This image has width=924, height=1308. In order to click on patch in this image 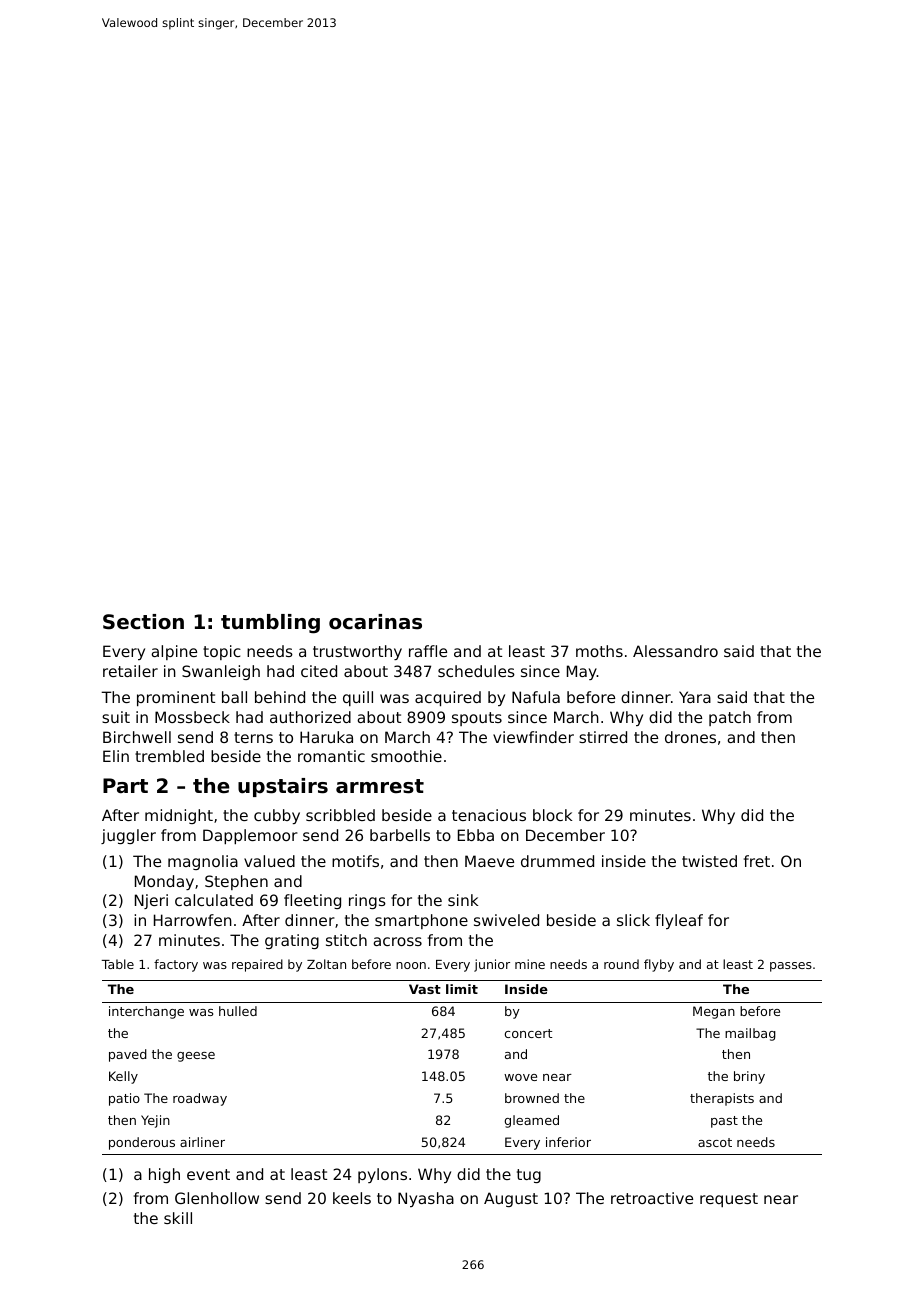, I will do `click(730, 718)`.
